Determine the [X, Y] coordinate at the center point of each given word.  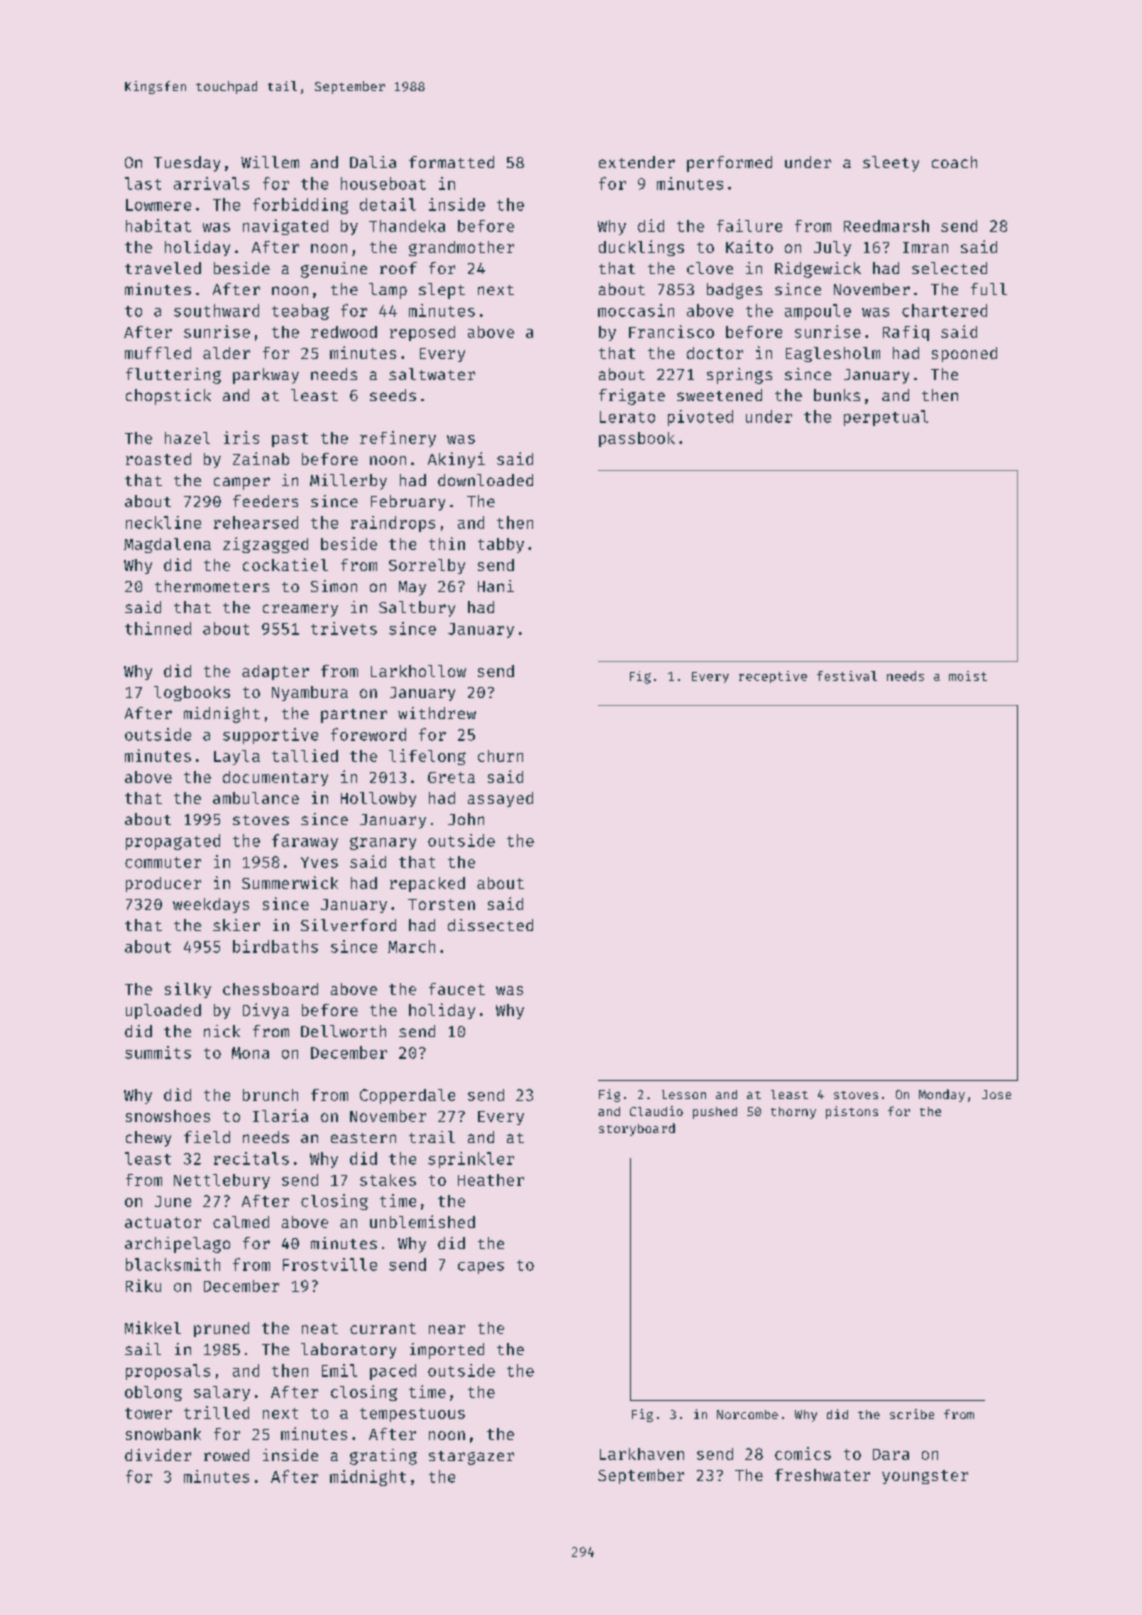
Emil [339, 1370]
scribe [912, 1414]
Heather [491, 1180]
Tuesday [187, 164]
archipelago [177, 1245]
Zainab [261, 458]
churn [500, 756]
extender [637, 162]
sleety [891, 164]
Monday [942, 1095]
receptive [773, 677]
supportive [270, 736]
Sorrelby [427, 566]
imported [447, 1351]
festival [847, 676]
